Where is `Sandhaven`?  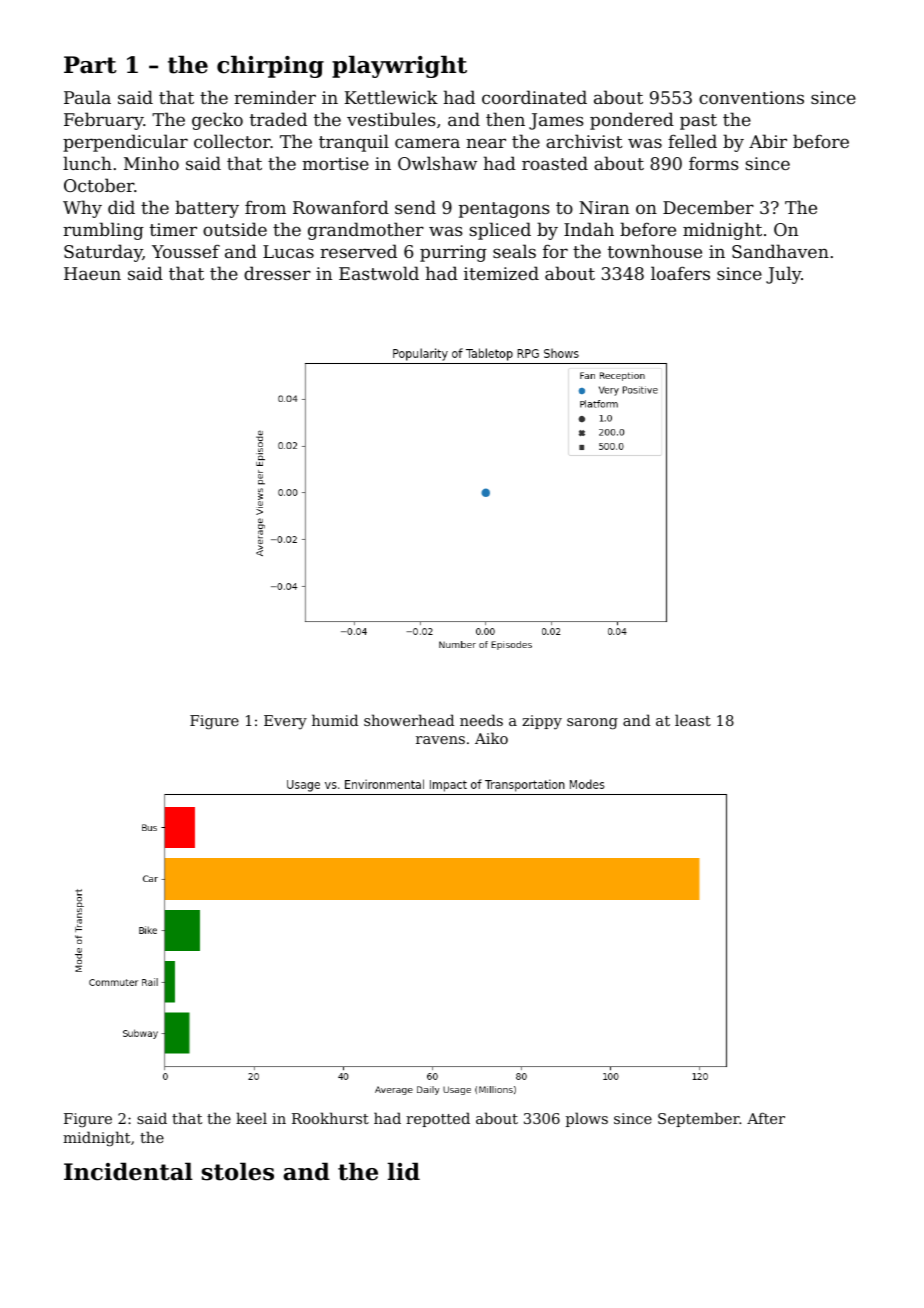 Sandhaven is located at coordinates (780, 251).
